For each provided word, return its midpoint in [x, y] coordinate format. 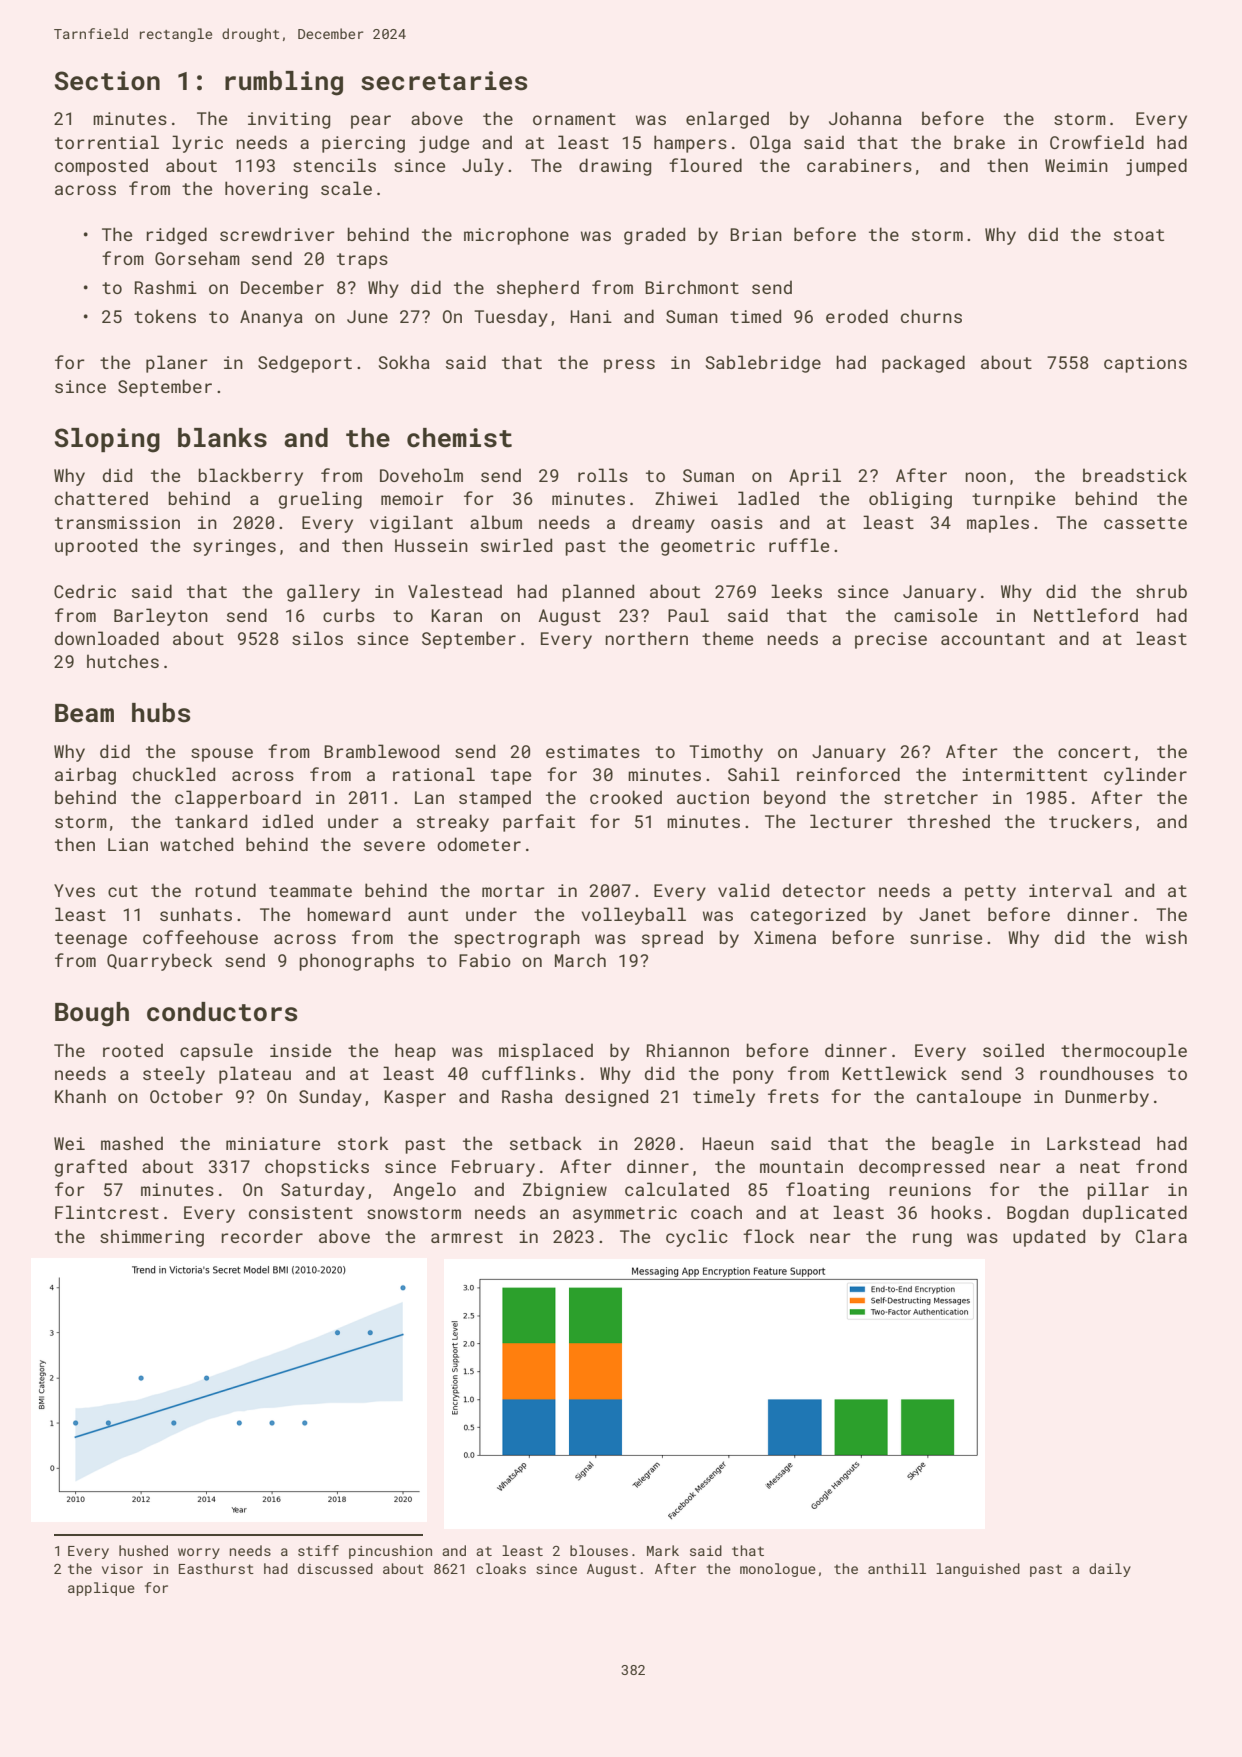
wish [1166, 937]
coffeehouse [200, 937]
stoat [1139, 235]
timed [755, 316]
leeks [796, 591]
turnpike [1013, 500]
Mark [663, 1550]
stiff [318, 1550]
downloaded [107, 638]
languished [978, 1570]
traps [362, 261]
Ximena [785, 937]
